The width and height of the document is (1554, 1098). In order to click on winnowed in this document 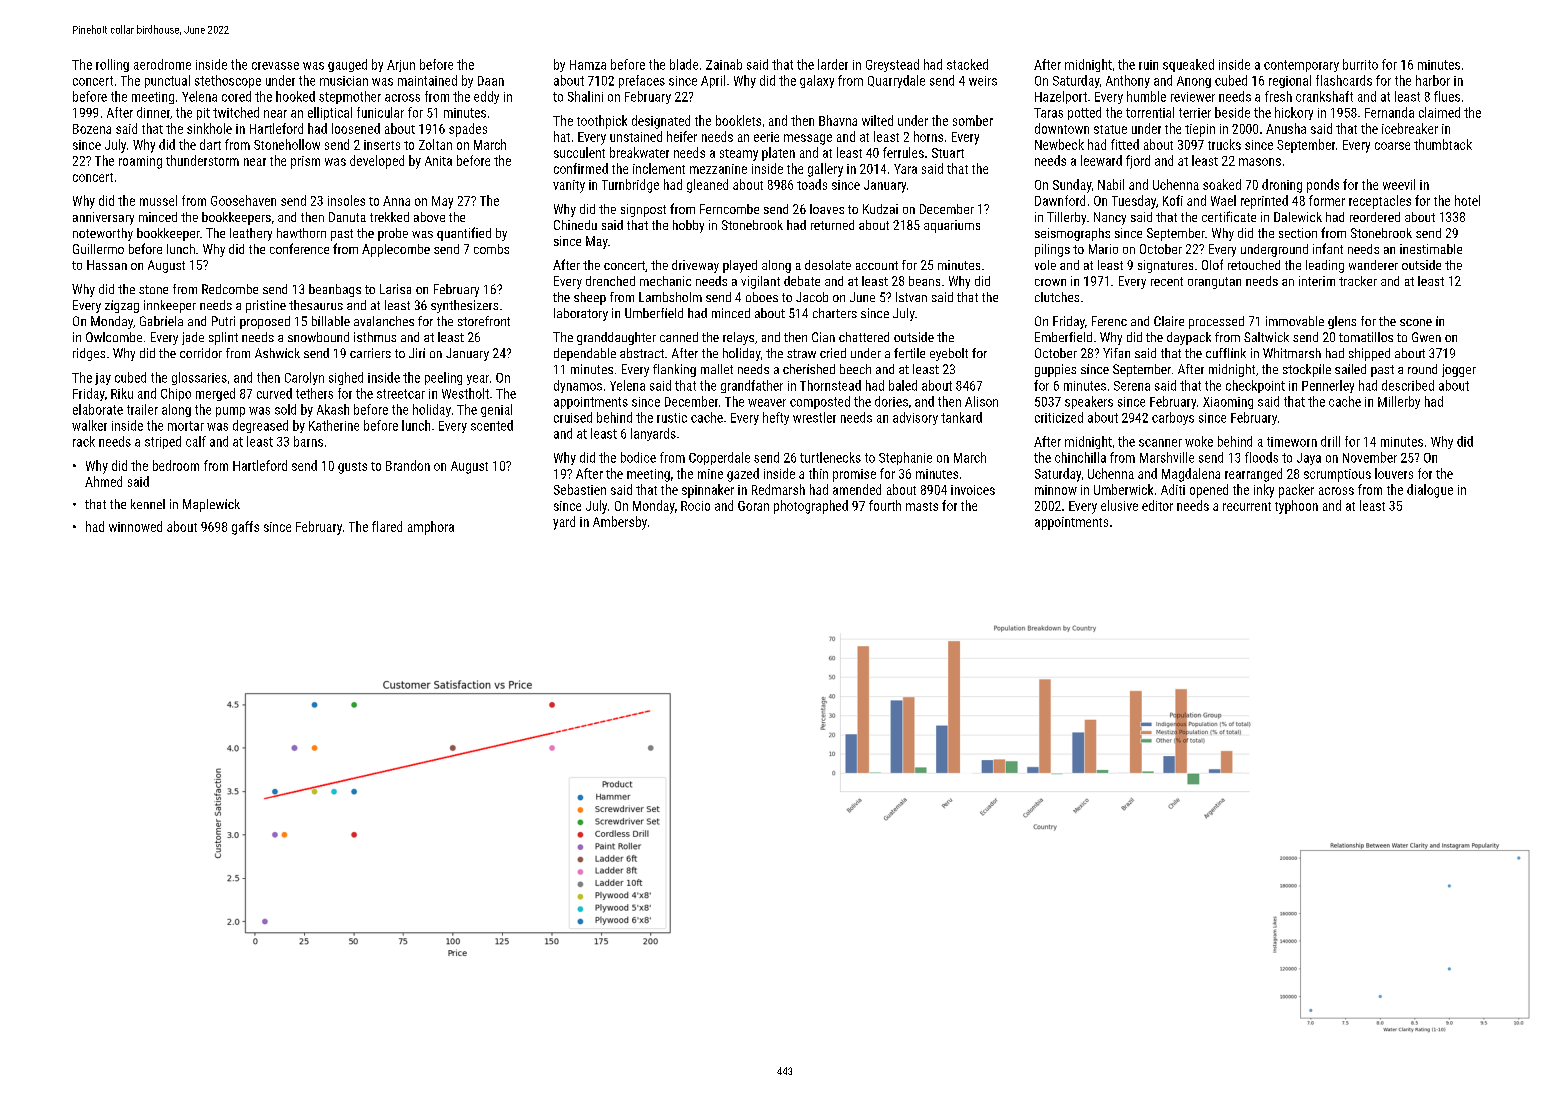, I will do `click(135, 526)`.
